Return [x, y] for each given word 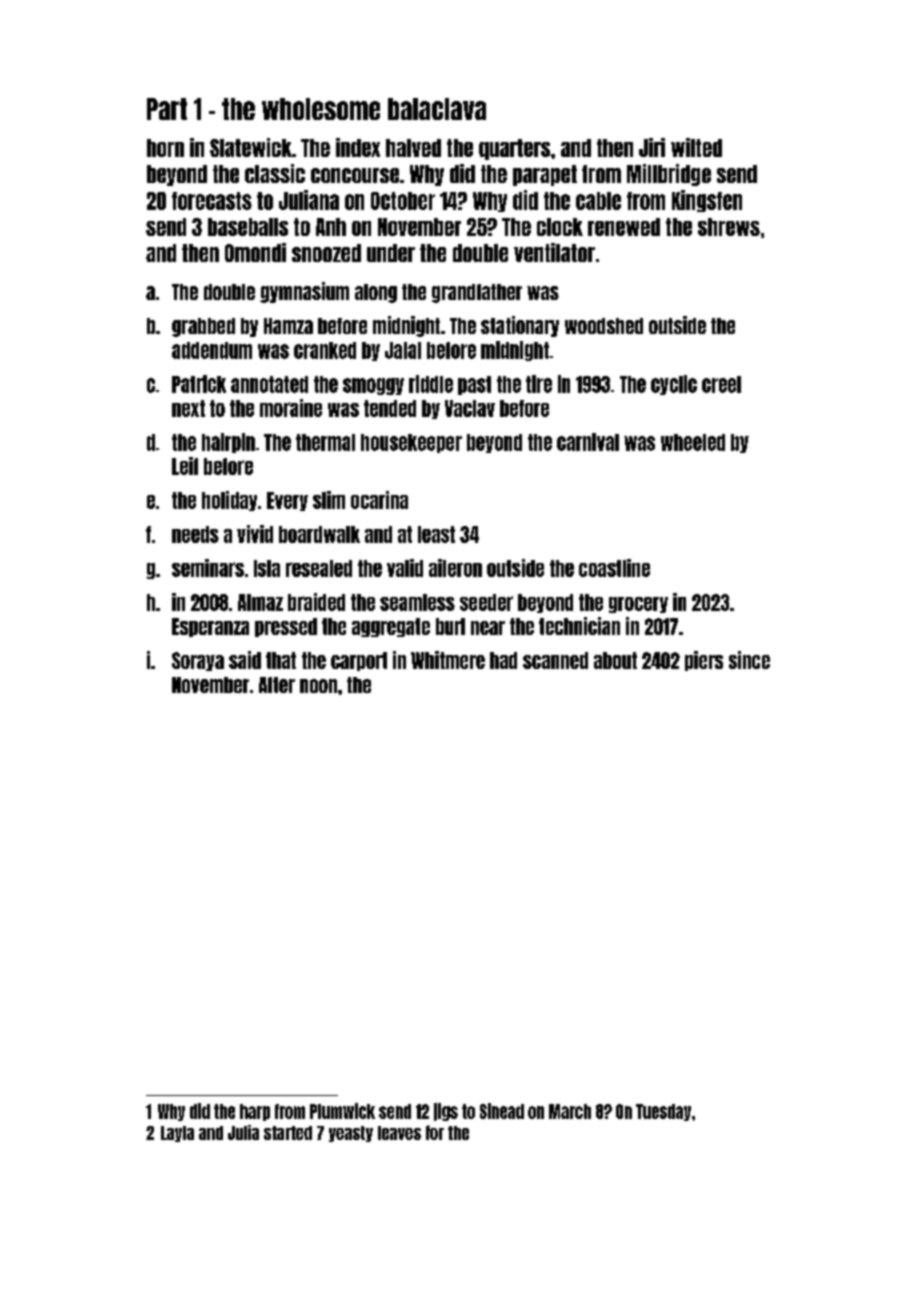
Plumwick [342, 1111]
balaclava [437, 109]
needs [195, 534]
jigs [446, 1112]
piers [704, 661]
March [570, 1111]
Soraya [198, 661]
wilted [696, 147]
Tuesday [663, 1112]
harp [255, 1112]
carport [359, 661]
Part [167, 109]
